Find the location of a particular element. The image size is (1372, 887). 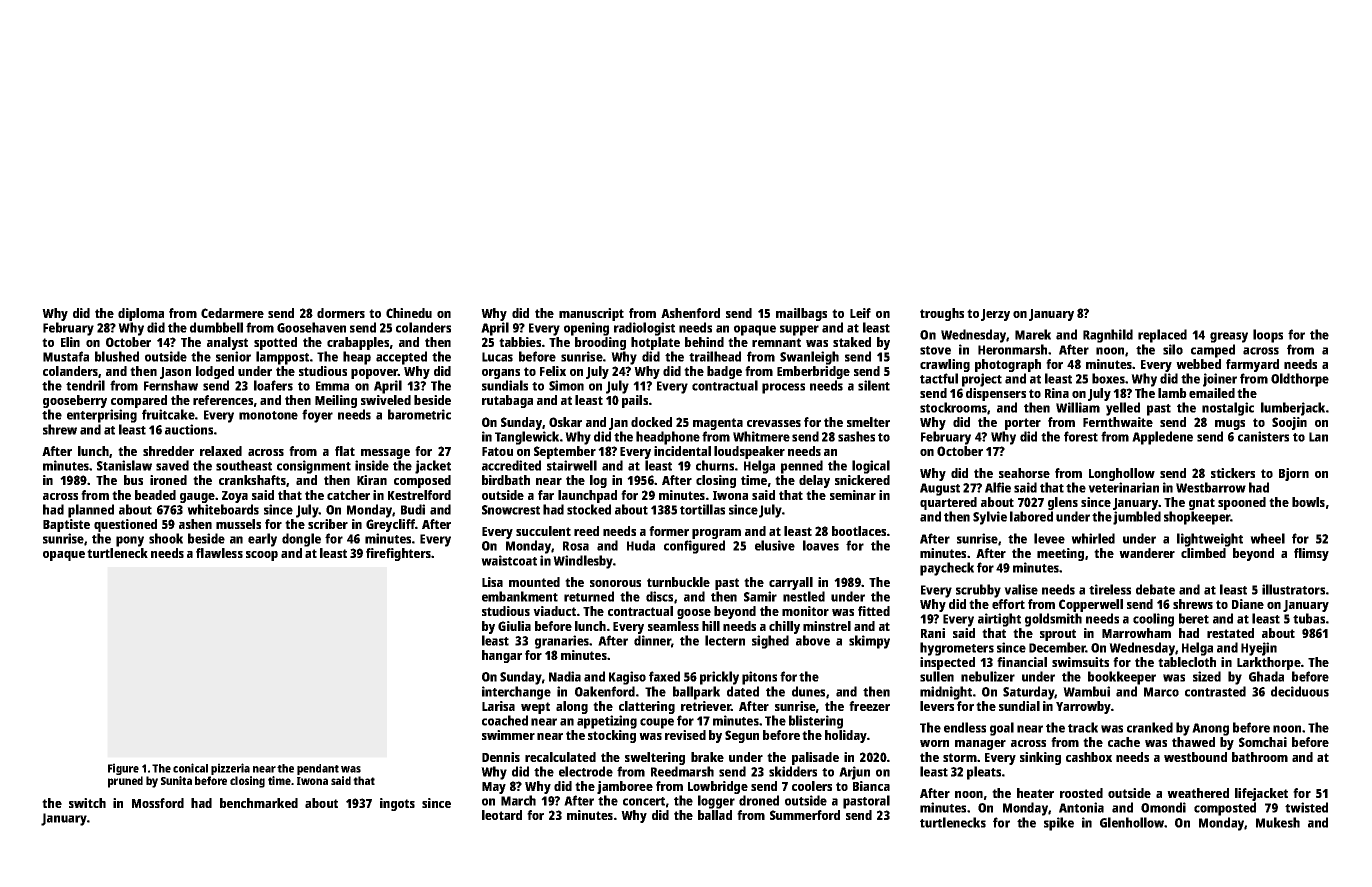

crevasses is located at coordinates (774, 423).
